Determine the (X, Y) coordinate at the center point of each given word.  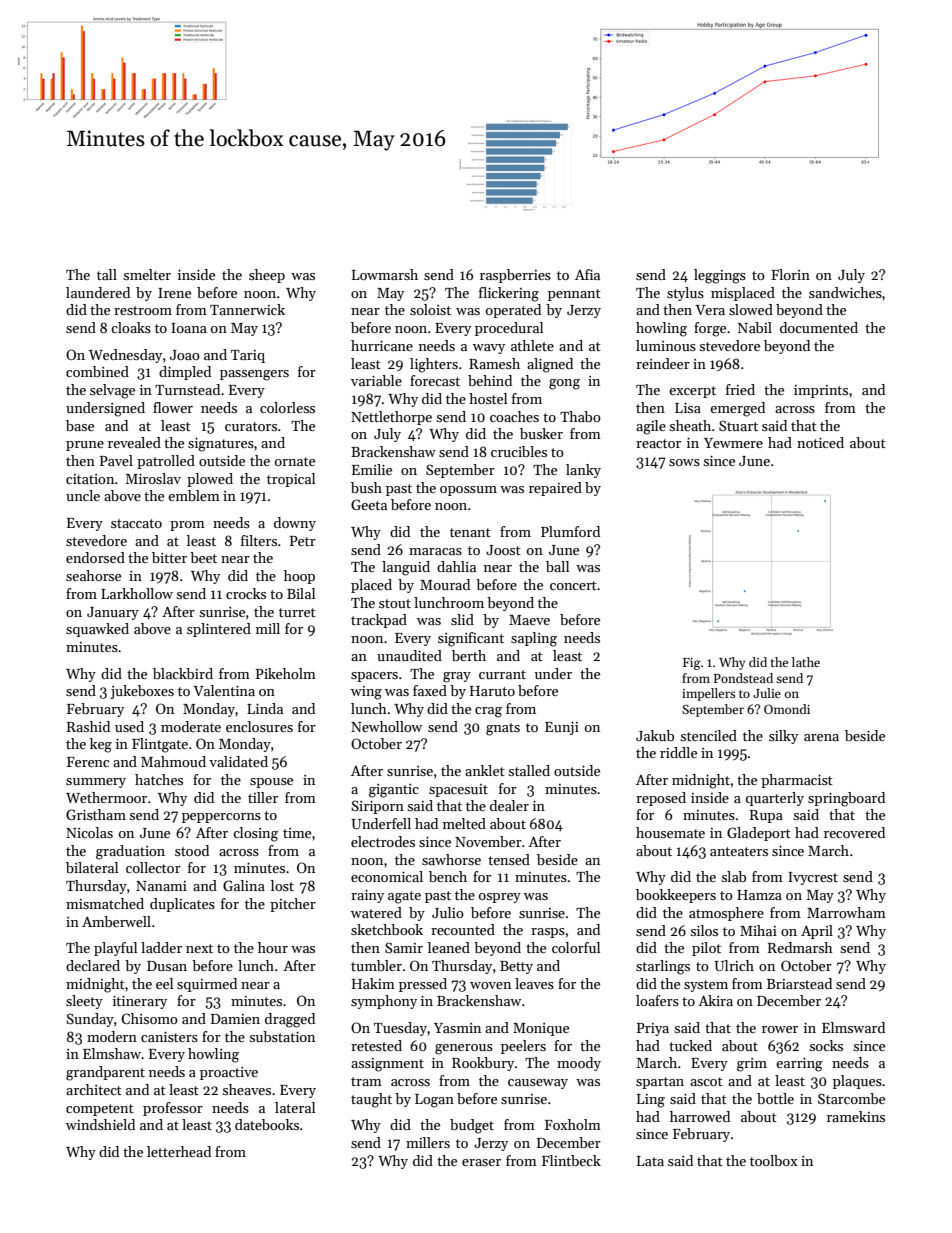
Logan (434, 1101)
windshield (100, 1124)
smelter (147, 274)
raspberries (515, 276)
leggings (720, 276)
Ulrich (734, 965)
